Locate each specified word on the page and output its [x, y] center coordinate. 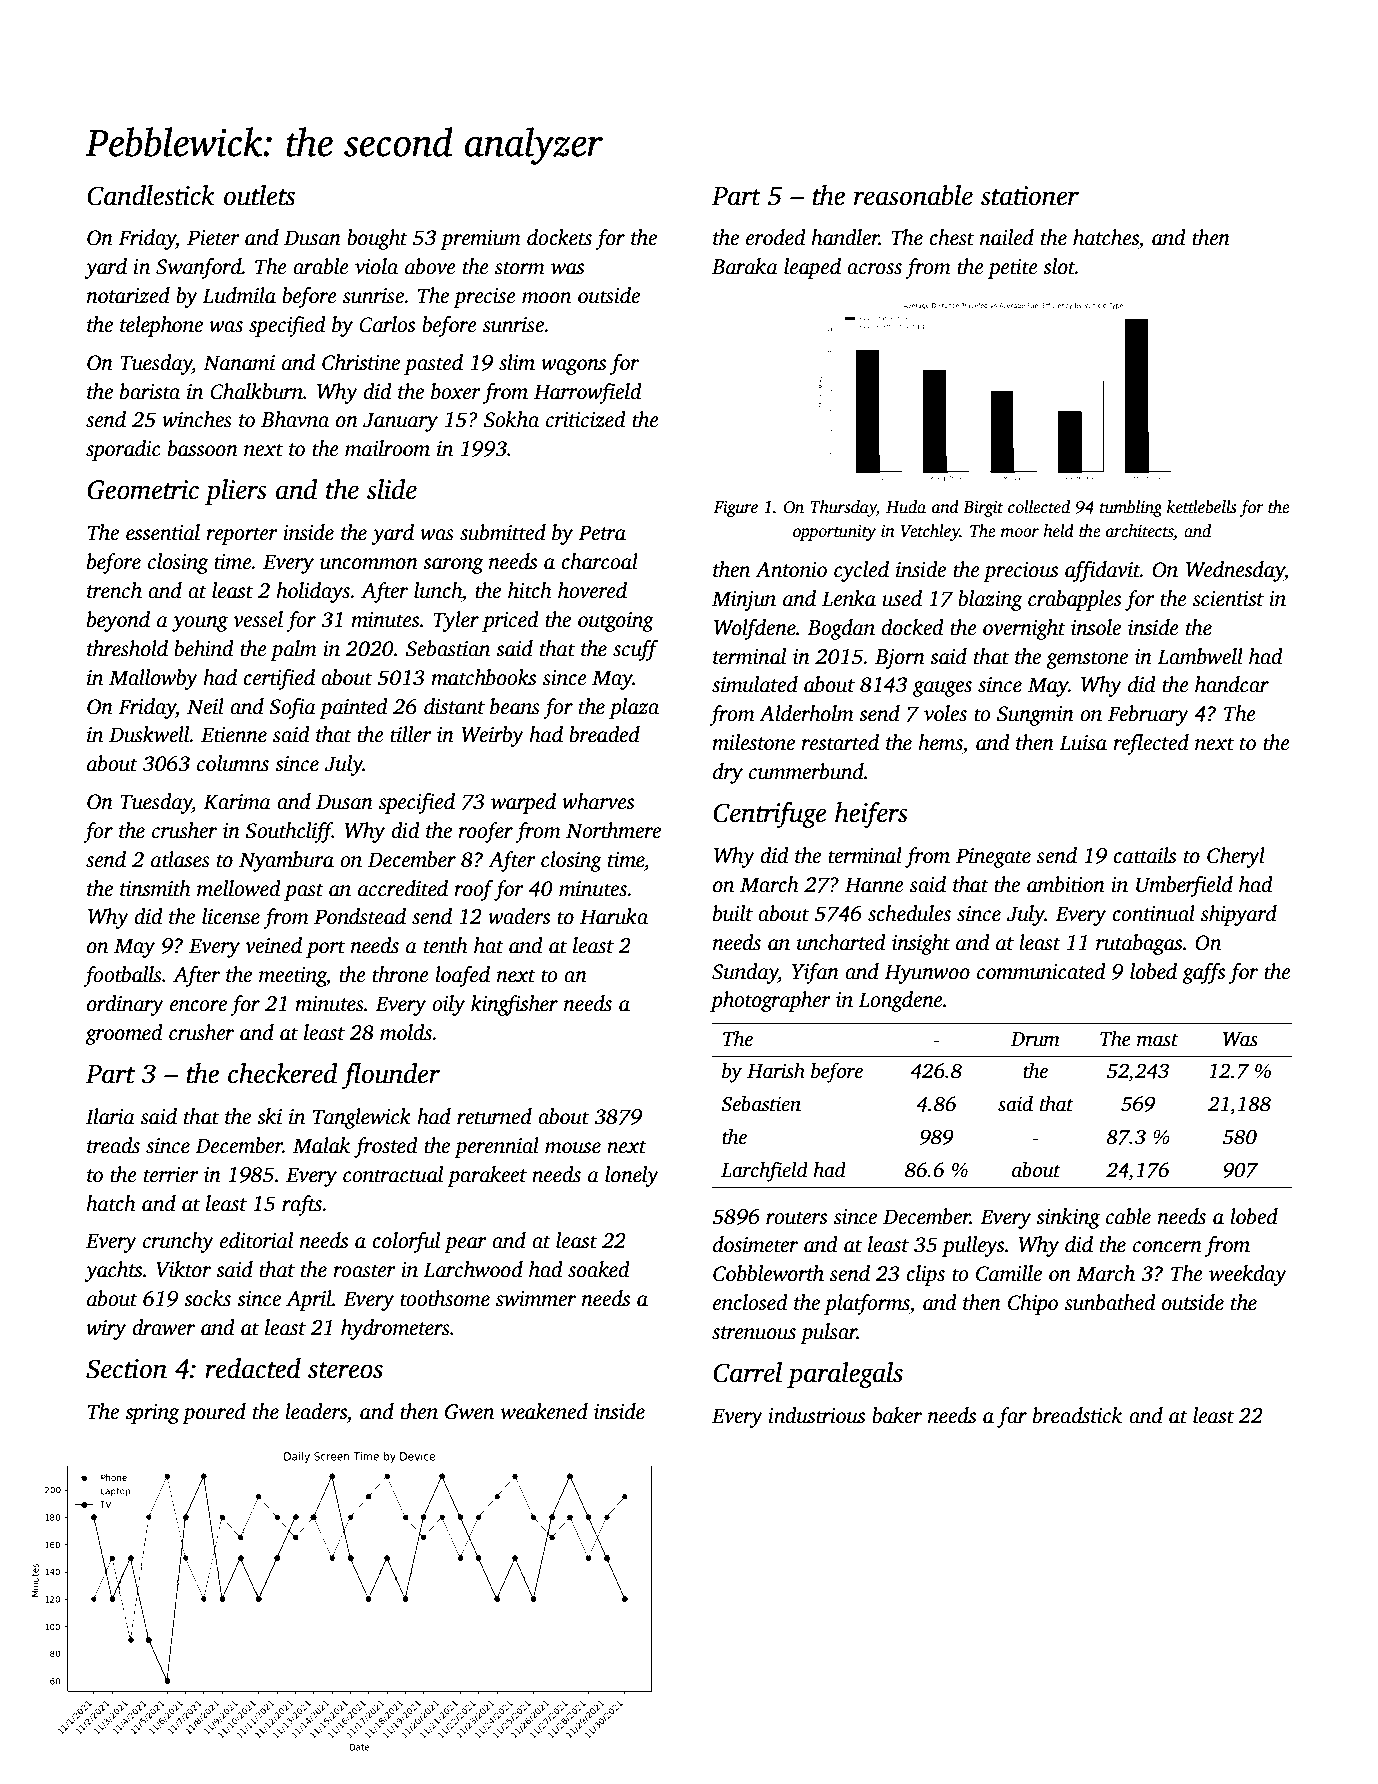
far [1012, 1417]
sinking [1068, 1218]
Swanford [199, 268]
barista [150, 391]
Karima [237, 802]
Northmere [613, 830]
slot [1059, 266]
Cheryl [1236, 857]
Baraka [745, 266]
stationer [1030, 196]
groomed [124, 1034]
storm [520, 268]
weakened [544, 1411]
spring [152, 1414]
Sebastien [761, 1104]
